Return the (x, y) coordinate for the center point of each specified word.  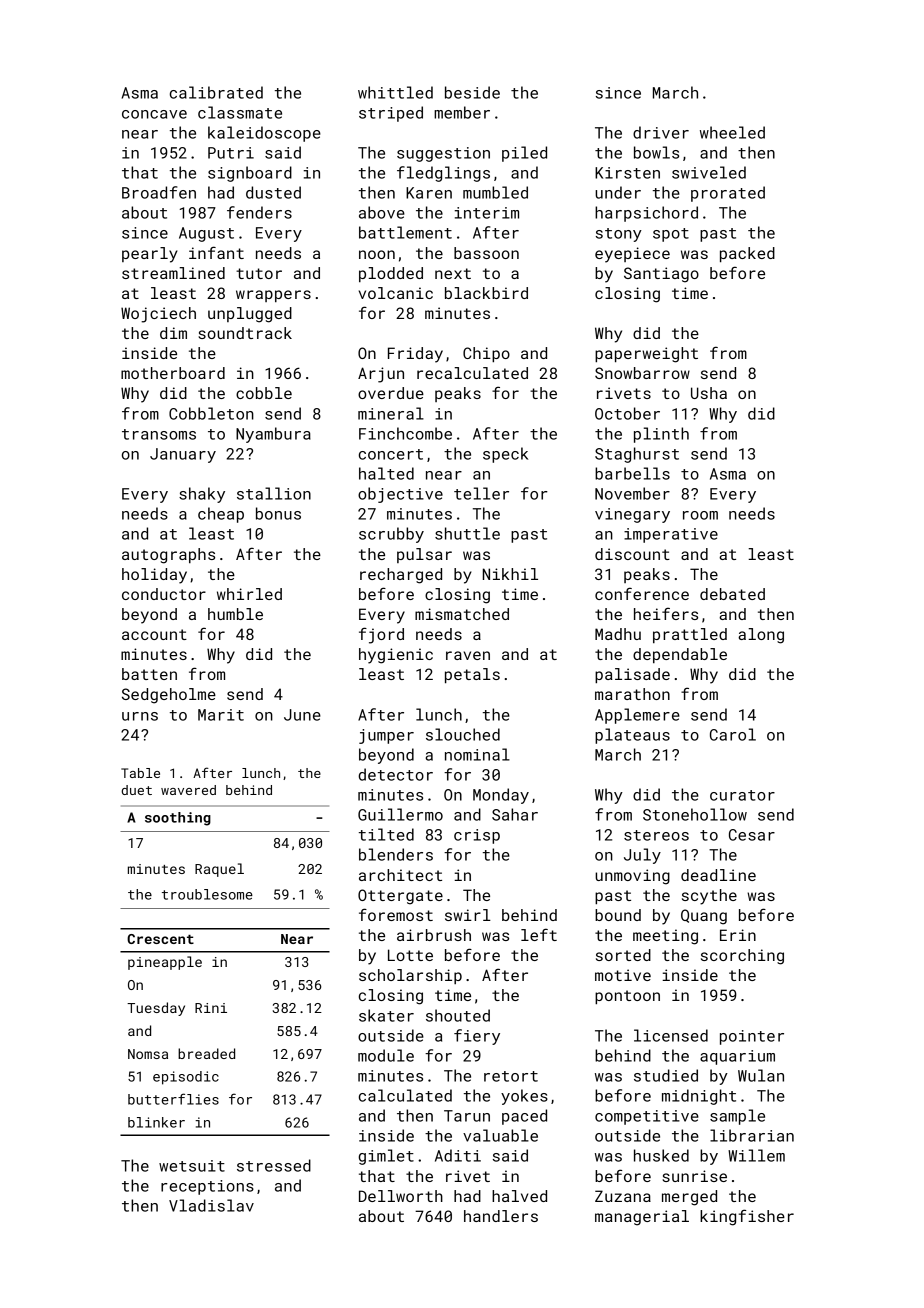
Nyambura (273, 435)
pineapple (165, 963)
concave (154, 114)
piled (524, 154)
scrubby (391, 535)
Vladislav (211, 1205)
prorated (728, 194)
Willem (756, 1155)
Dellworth (401, 1196)
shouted (458, 1015)
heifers (666, 613)
